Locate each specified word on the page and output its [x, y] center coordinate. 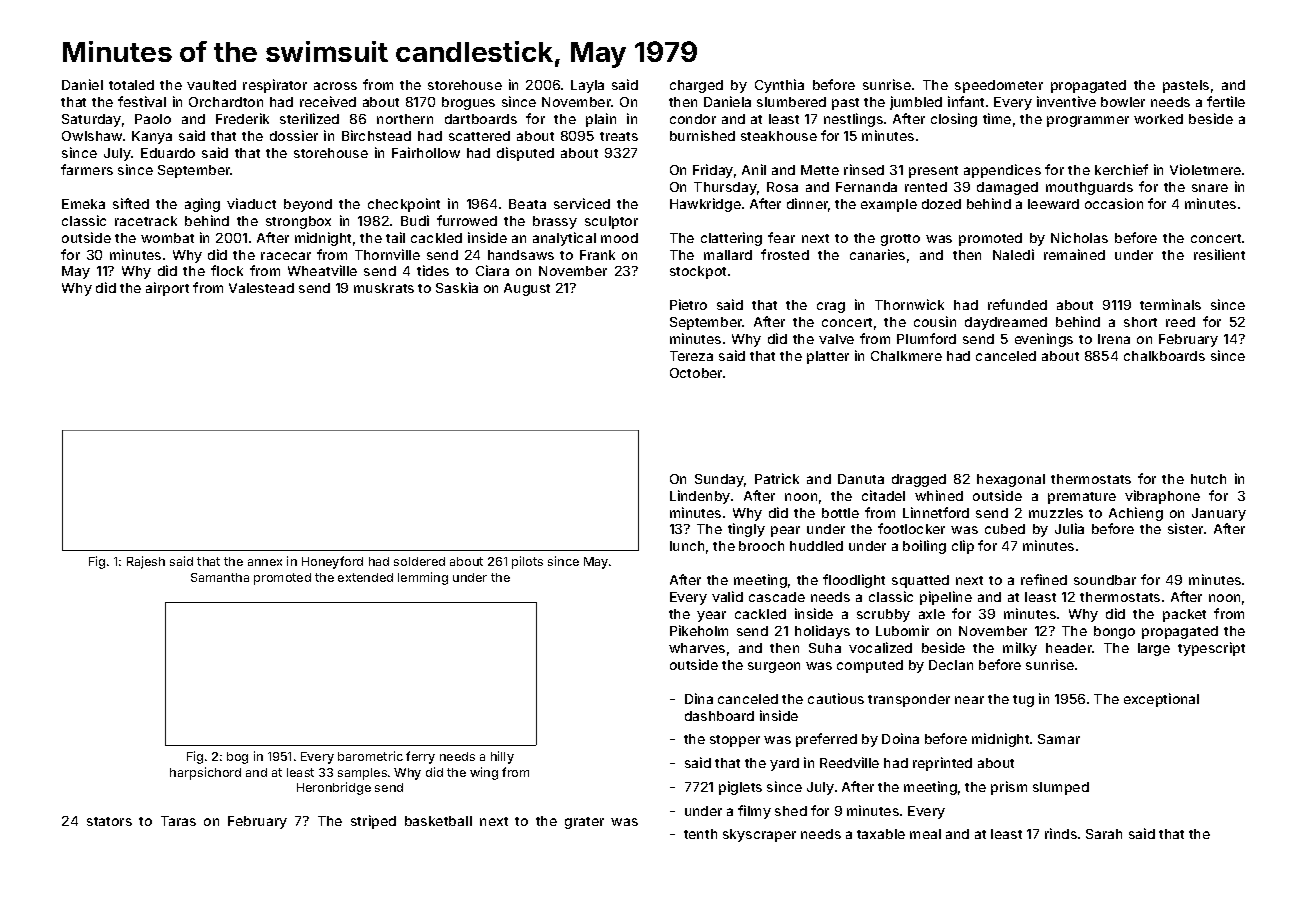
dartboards [481, 119]
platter [828, 357]
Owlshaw [92, 136]
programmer [1088, 121]
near [969, 700]
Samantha [220, 577]
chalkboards [1164, 356]
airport [167, 289]
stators [109, 821]
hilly [502, 757]
